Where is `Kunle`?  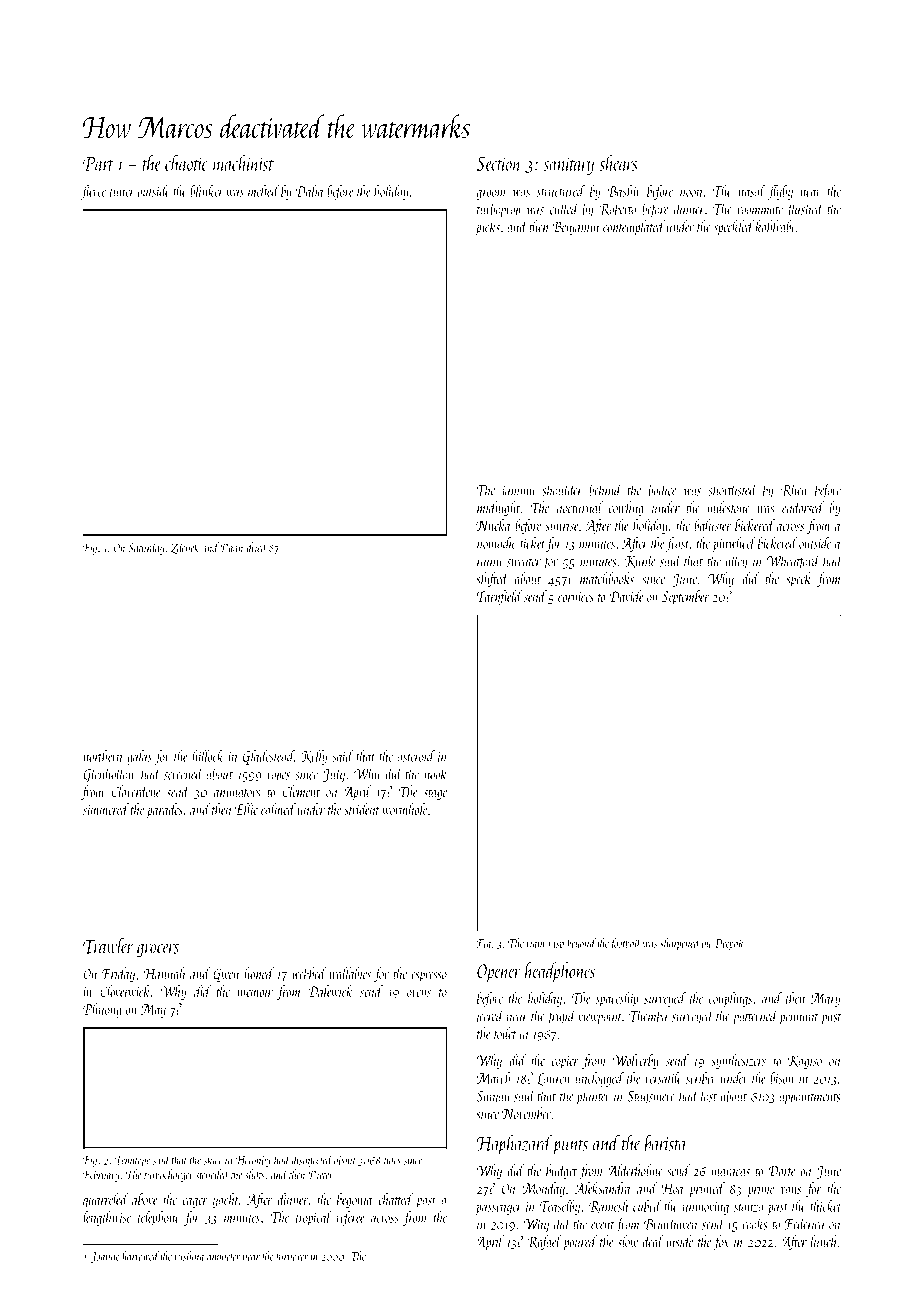 Kunle is located at coordinates (640, 561).
